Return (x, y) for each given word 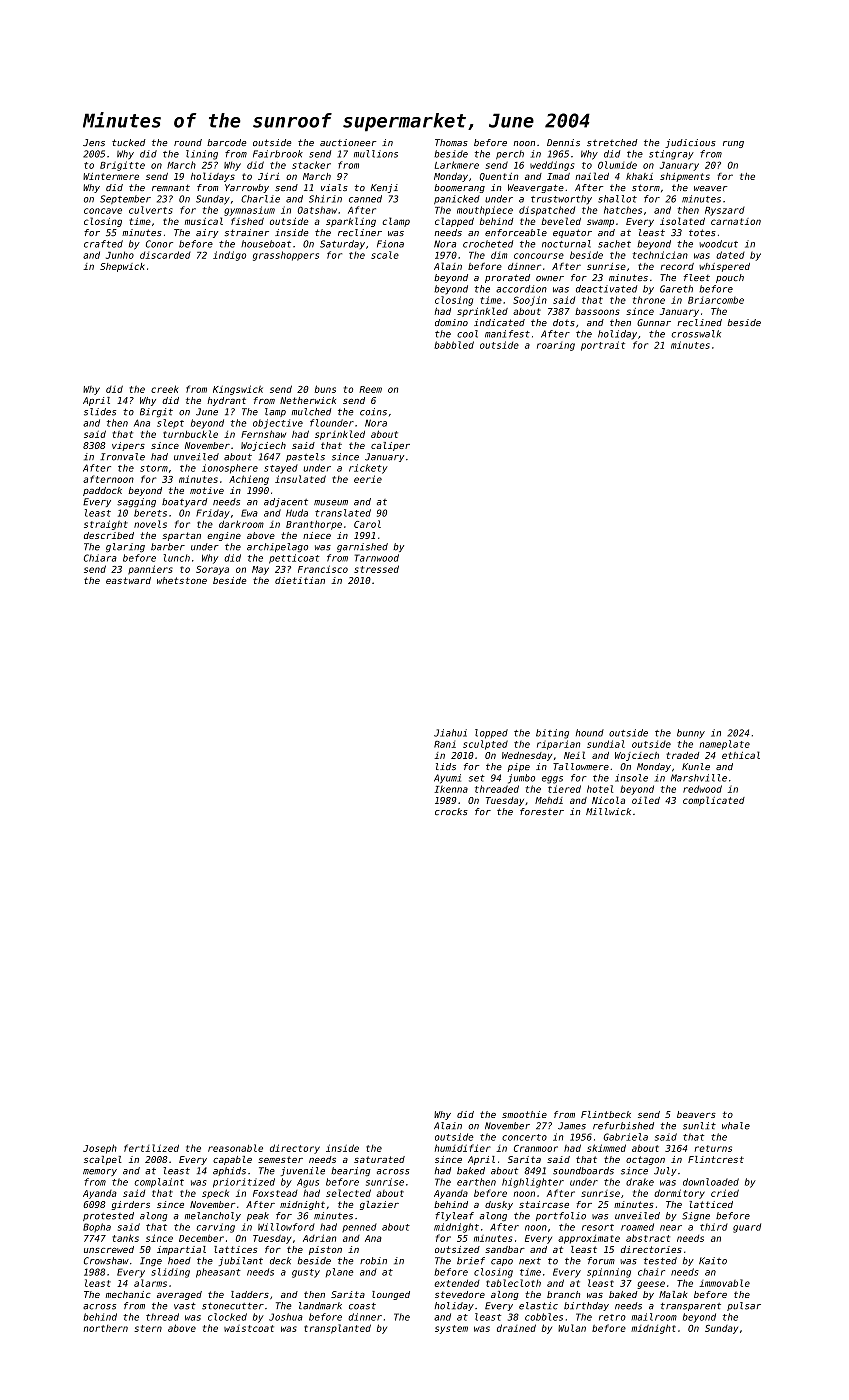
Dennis (563, 142)
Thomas (451, 142)
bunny (691, 734)
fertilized (151, 1148)
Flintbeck (606, 1114)
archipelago (277, 547)
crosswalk (696, 334)
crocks (451, 811)
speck (215, 1194)
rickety (368, 469)
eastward (128, 580)
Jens (94, 142)
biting (552, 734)
